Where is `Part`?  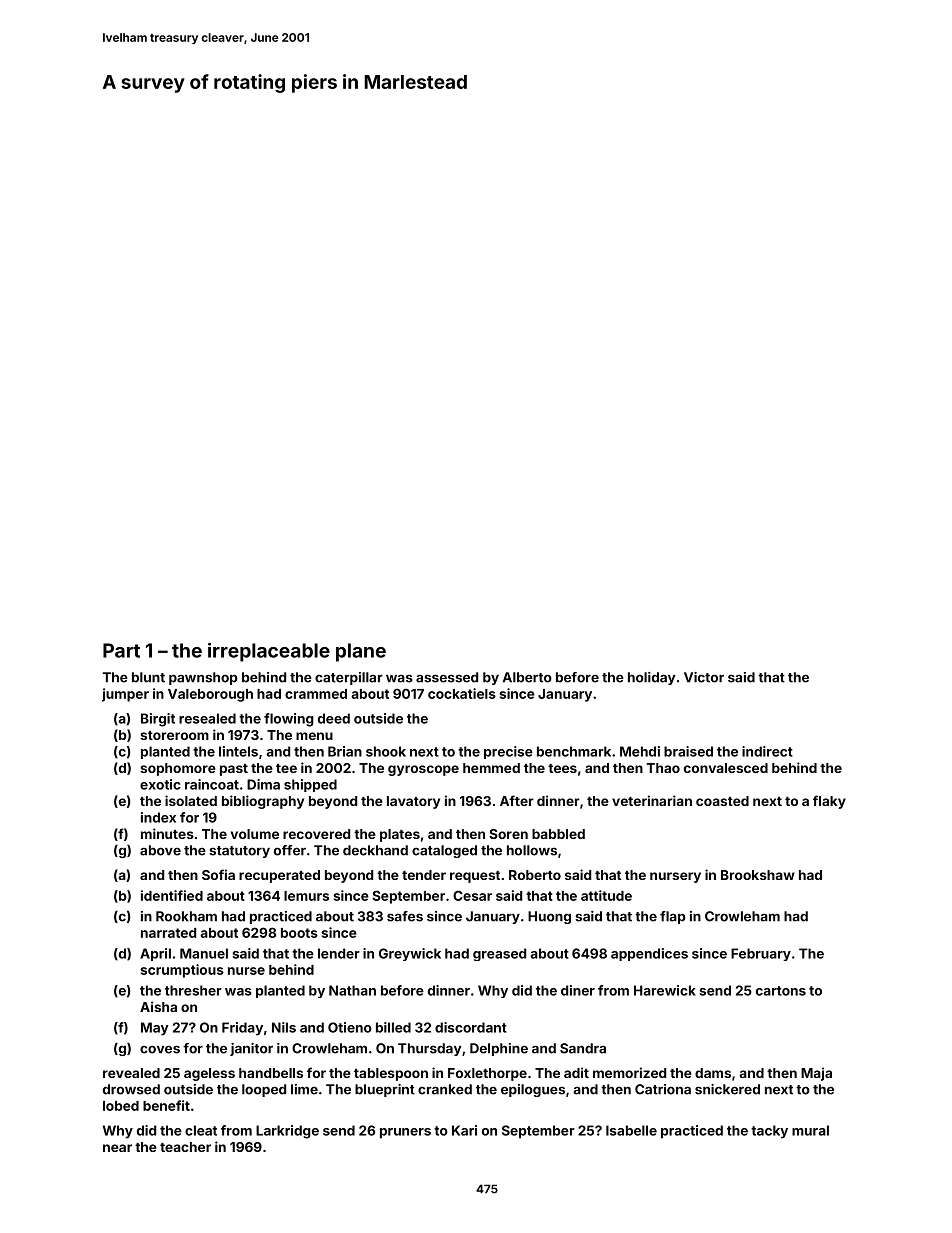 Part is located at coordinates (121, 650).
